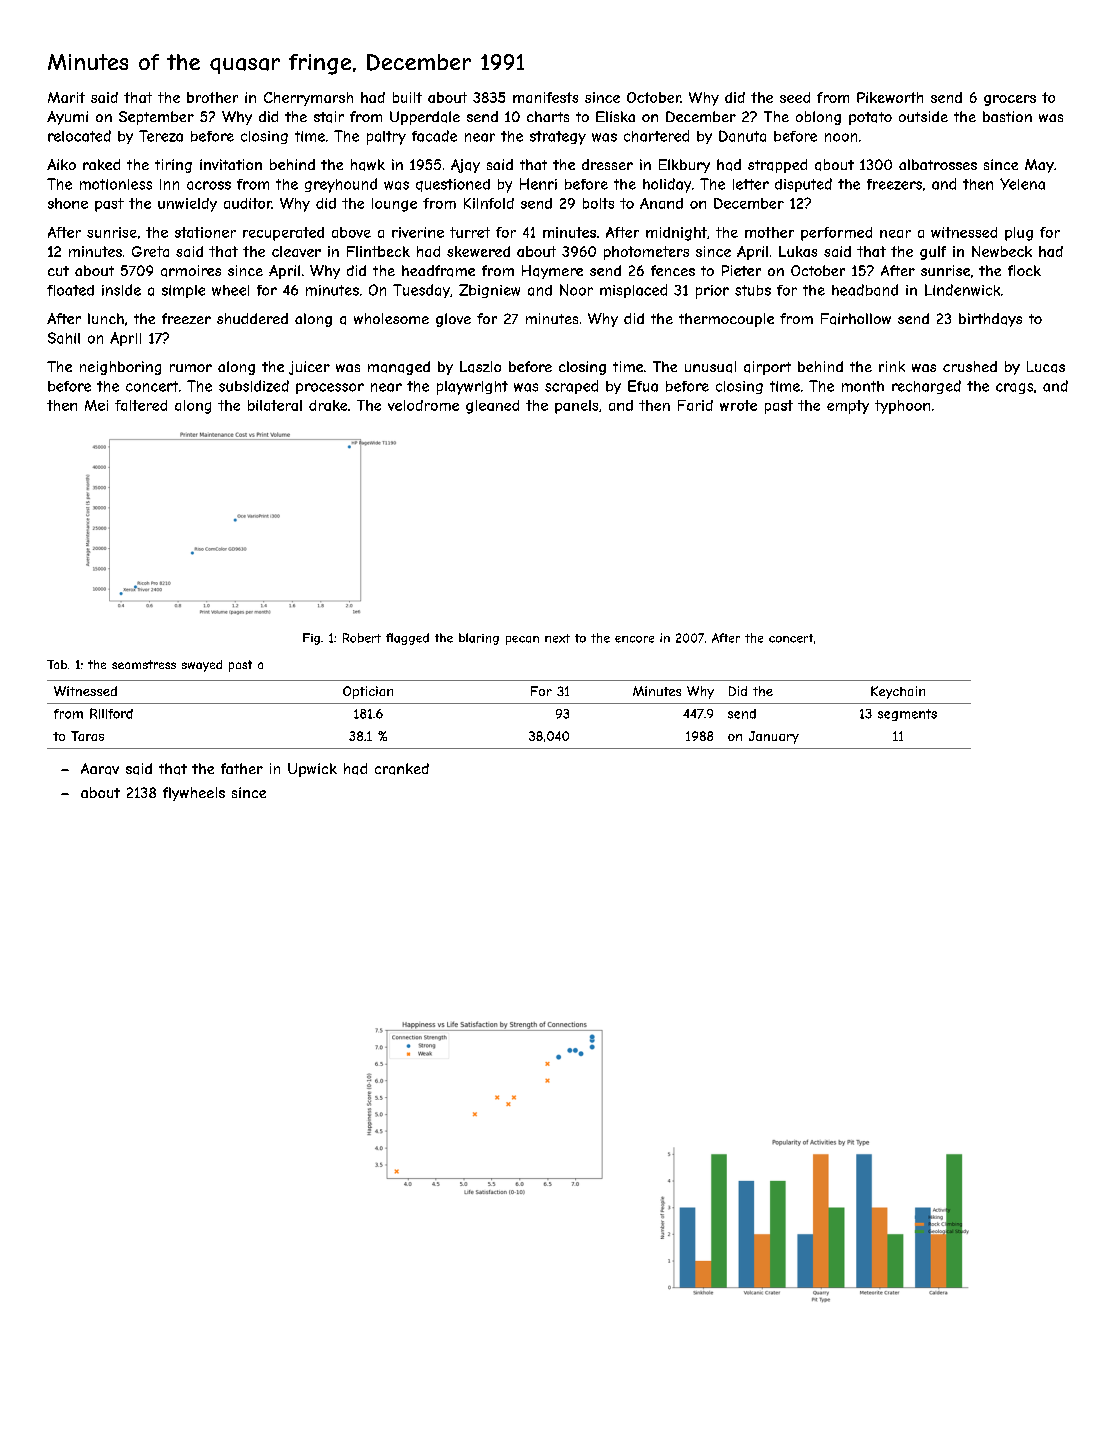 The width and height of the page is (1118, 1447). What do you see at coordinates (1010, 100) in the page?
I see `grocers` at bounding box center [1010, 100].
